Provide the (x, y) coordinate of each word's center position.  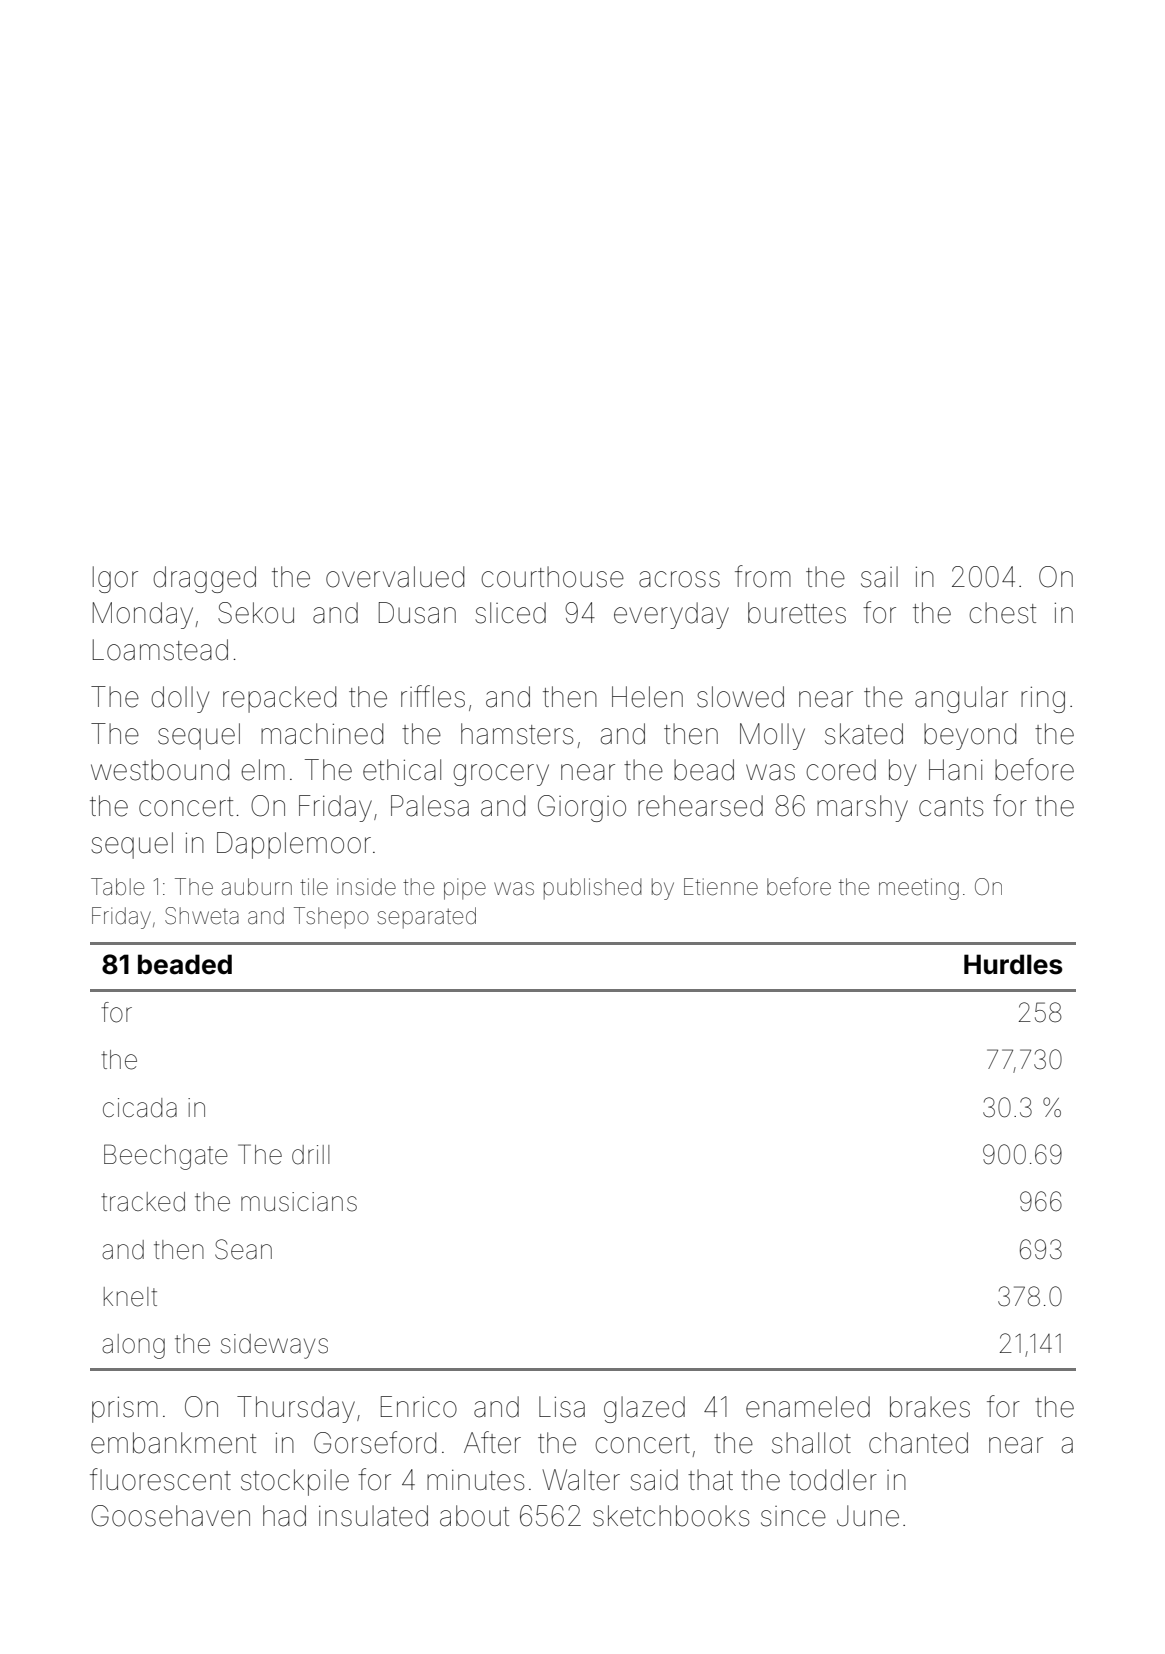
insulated (373, 1516)
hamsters (517, 734)
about (474, 1516)
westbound (160, 770)
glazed (644, 1409)
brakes (930, 1407)
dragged (204, 579)
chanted (918, 1443)
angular (961, 699)
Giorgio (582, 808)
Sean (243, 1249)
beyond (970, 736)
